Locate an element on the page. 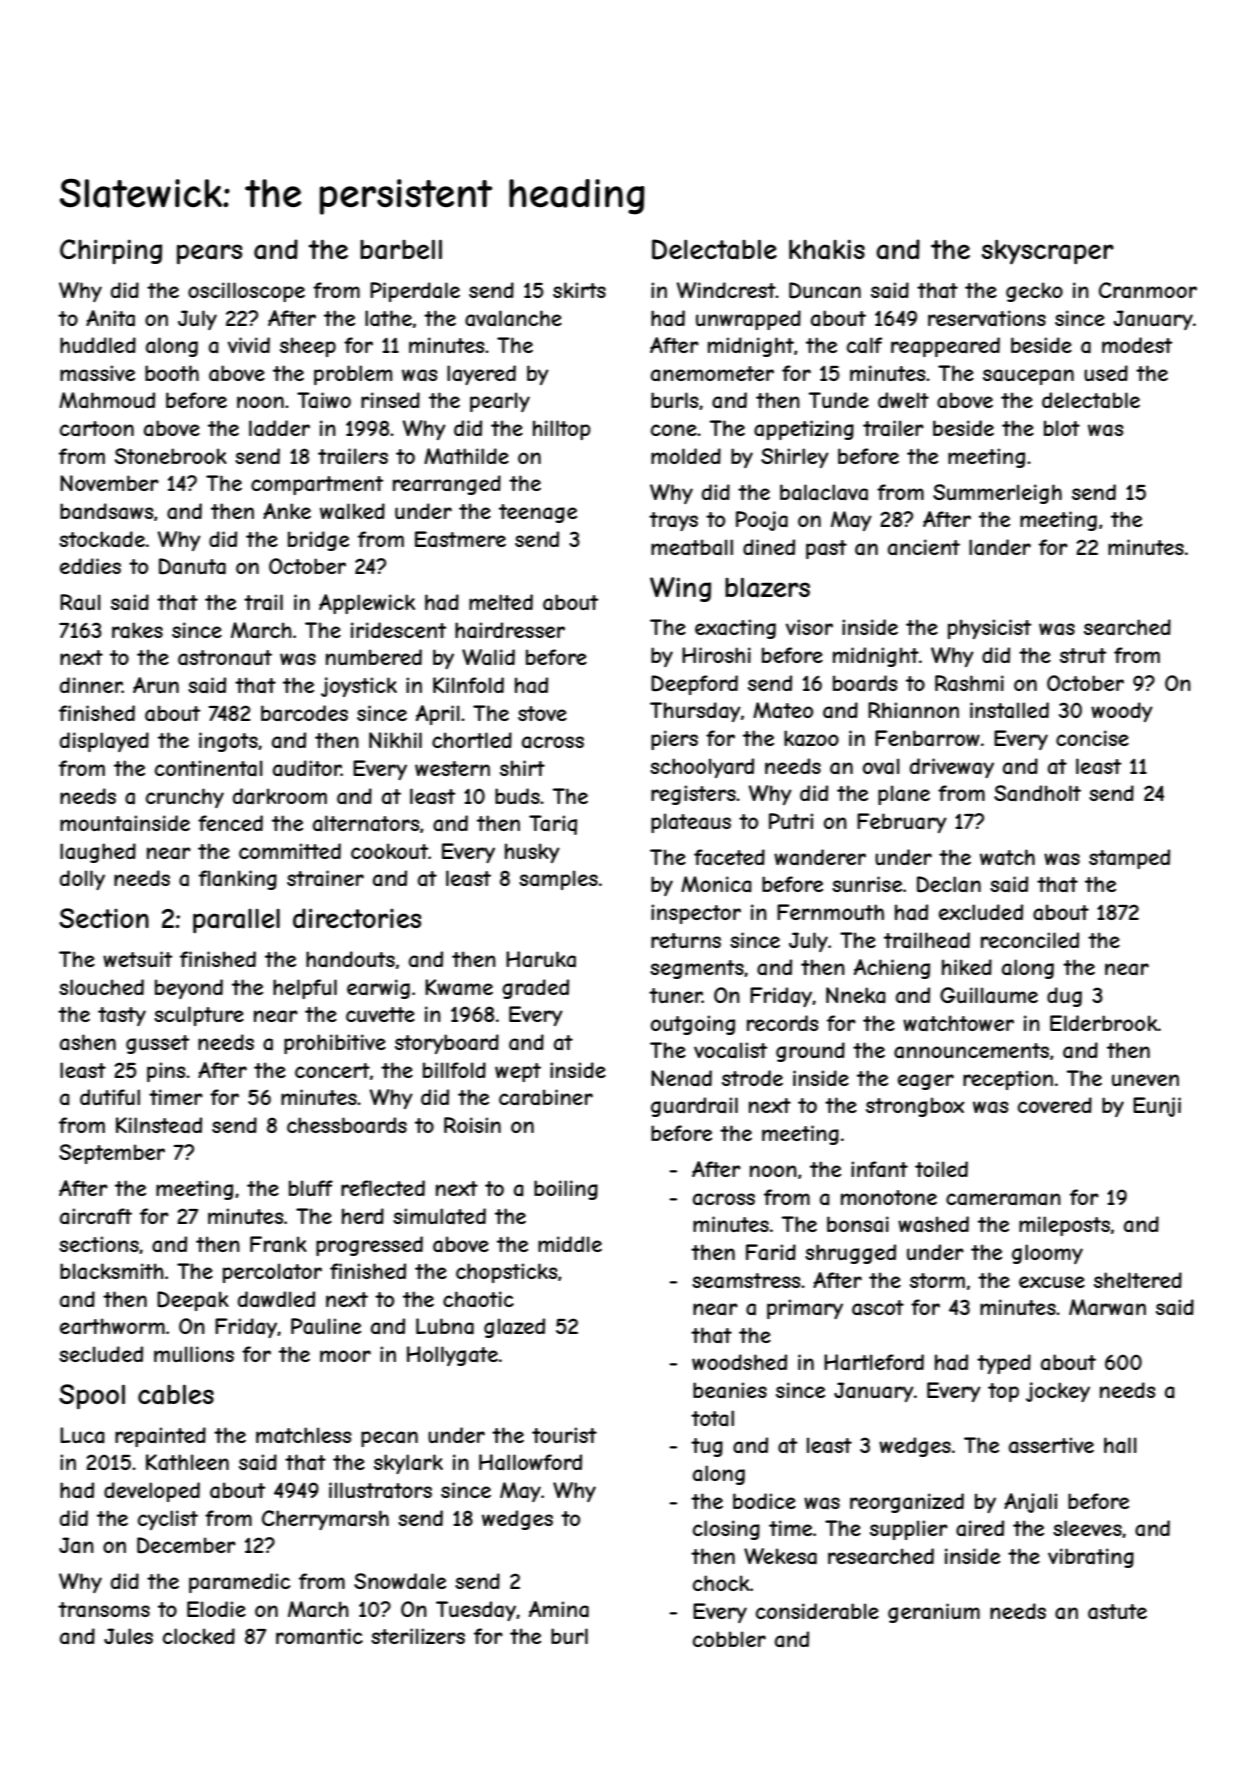  Kilnstead is located at coordinates (159, 1125).
